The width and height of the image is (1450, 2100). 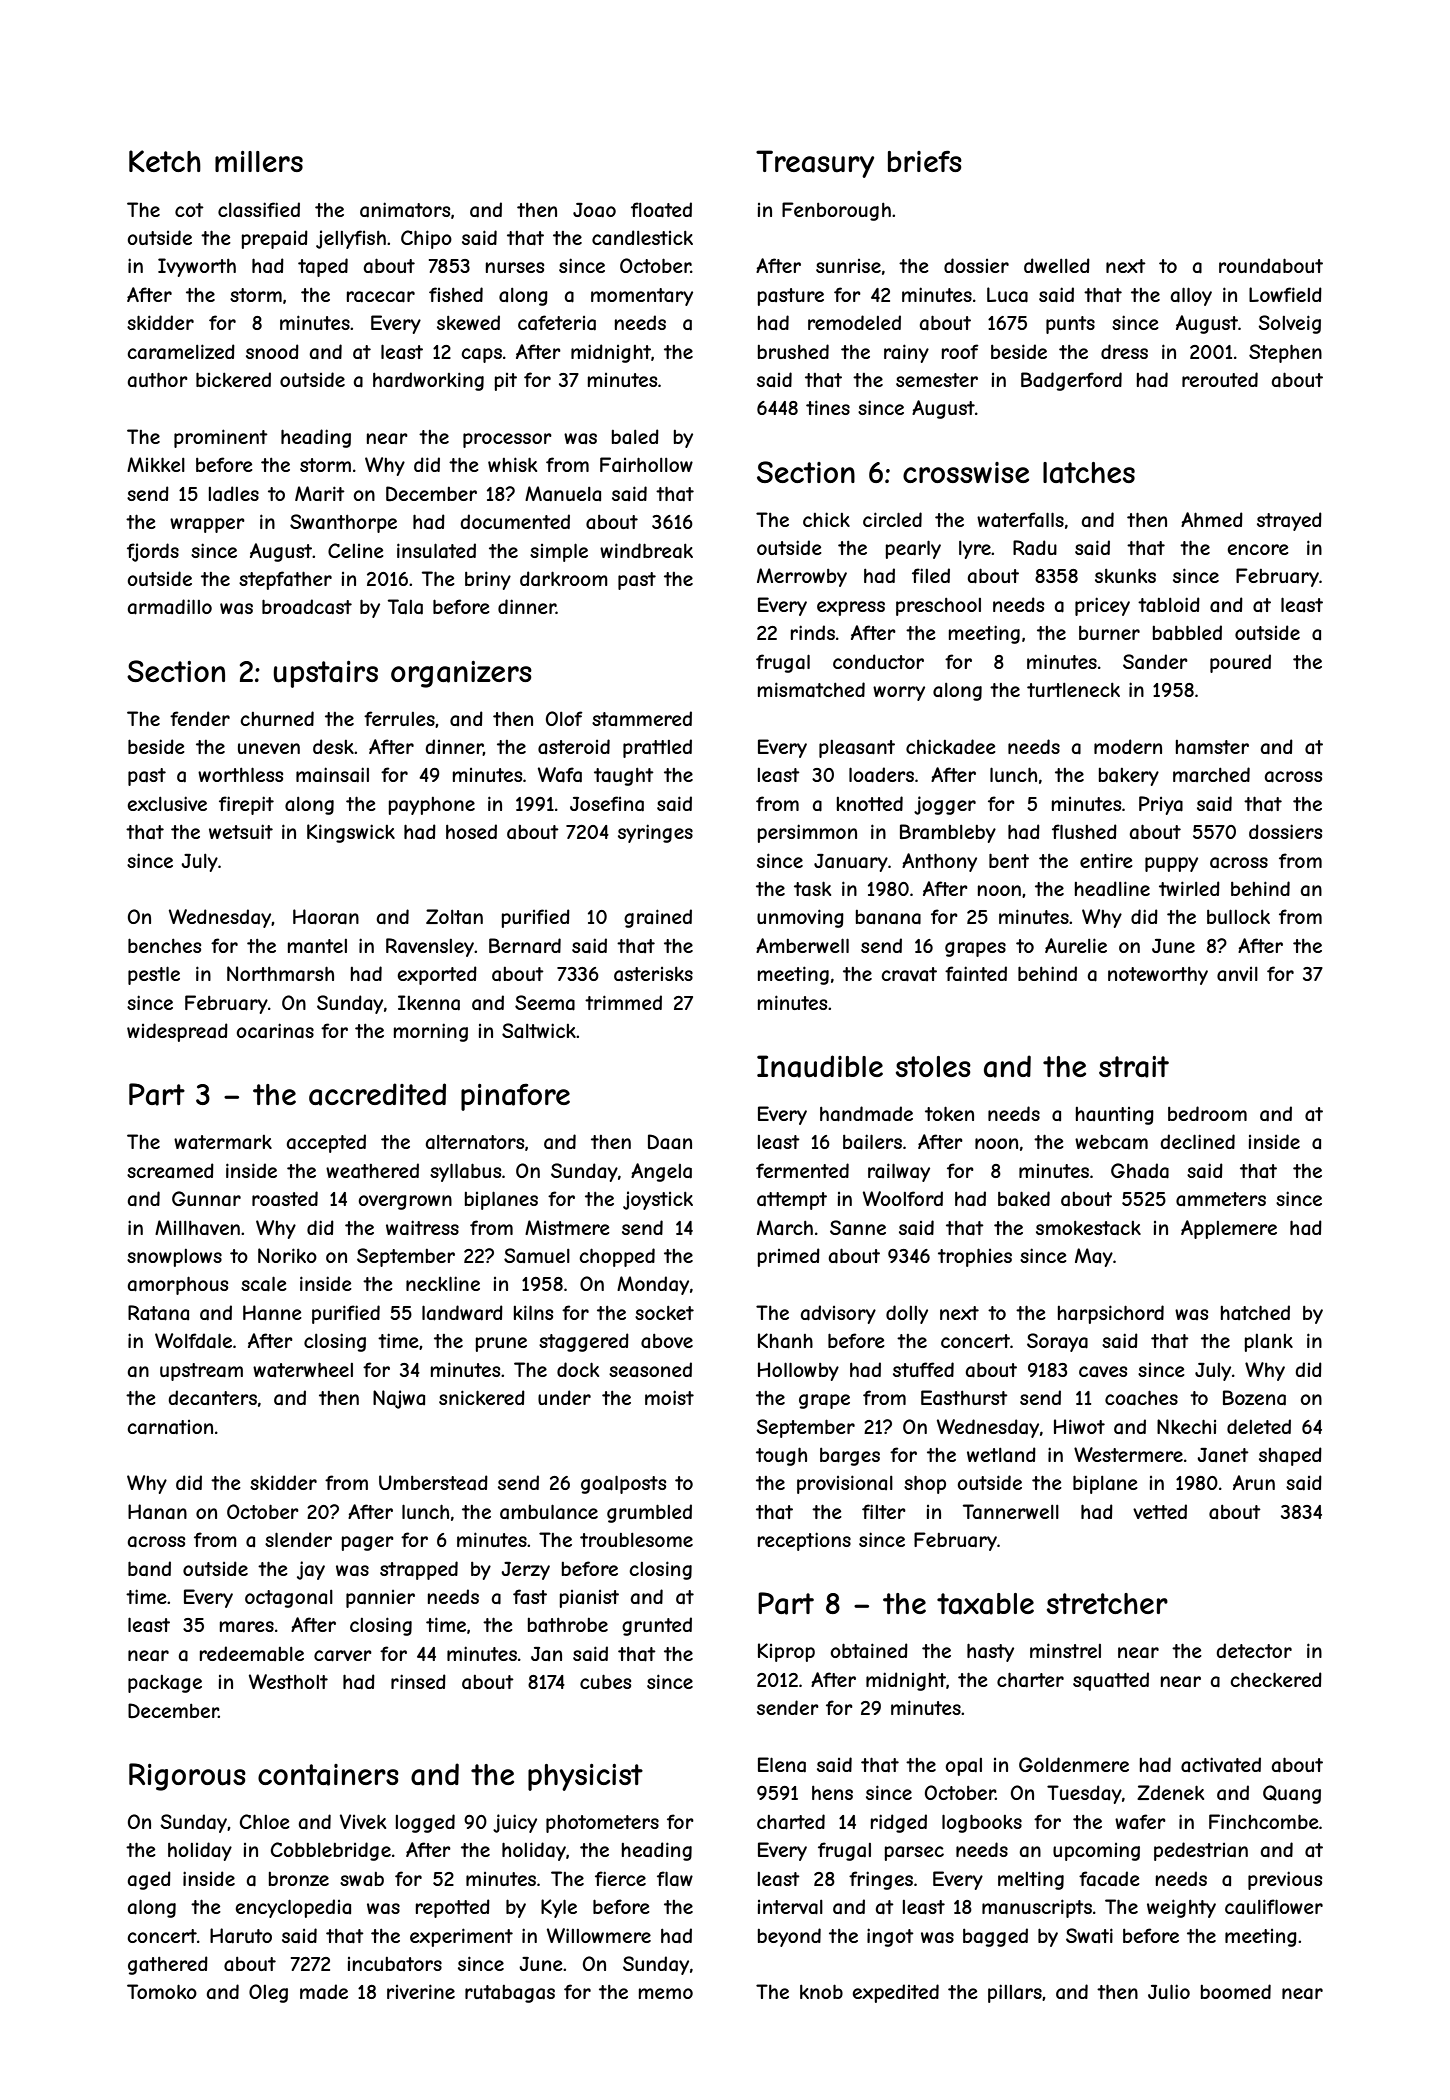 I want to click on exclusive, so click(x=167, y=803).
